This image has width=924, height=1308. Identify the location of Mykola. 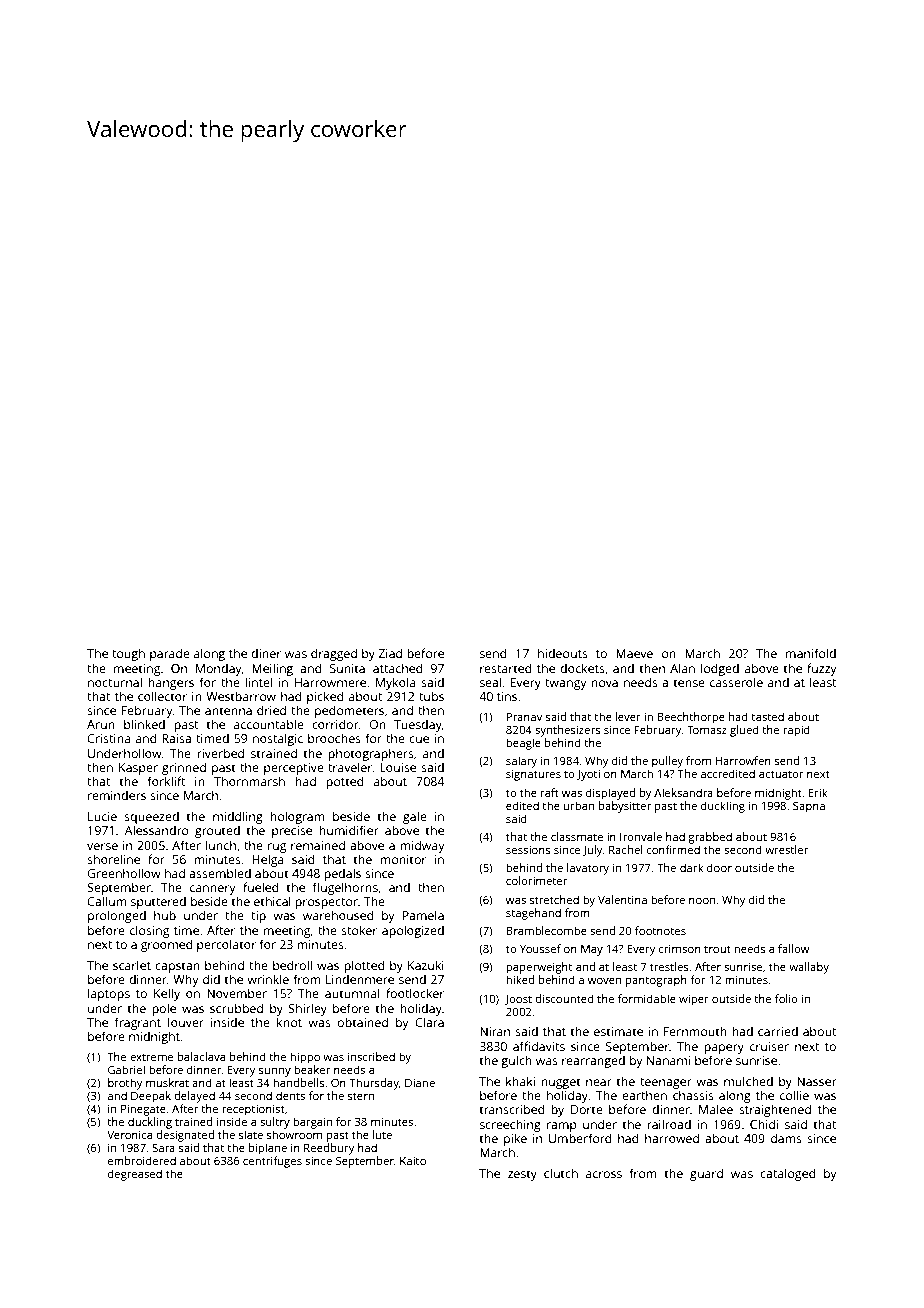
(396, 683).
